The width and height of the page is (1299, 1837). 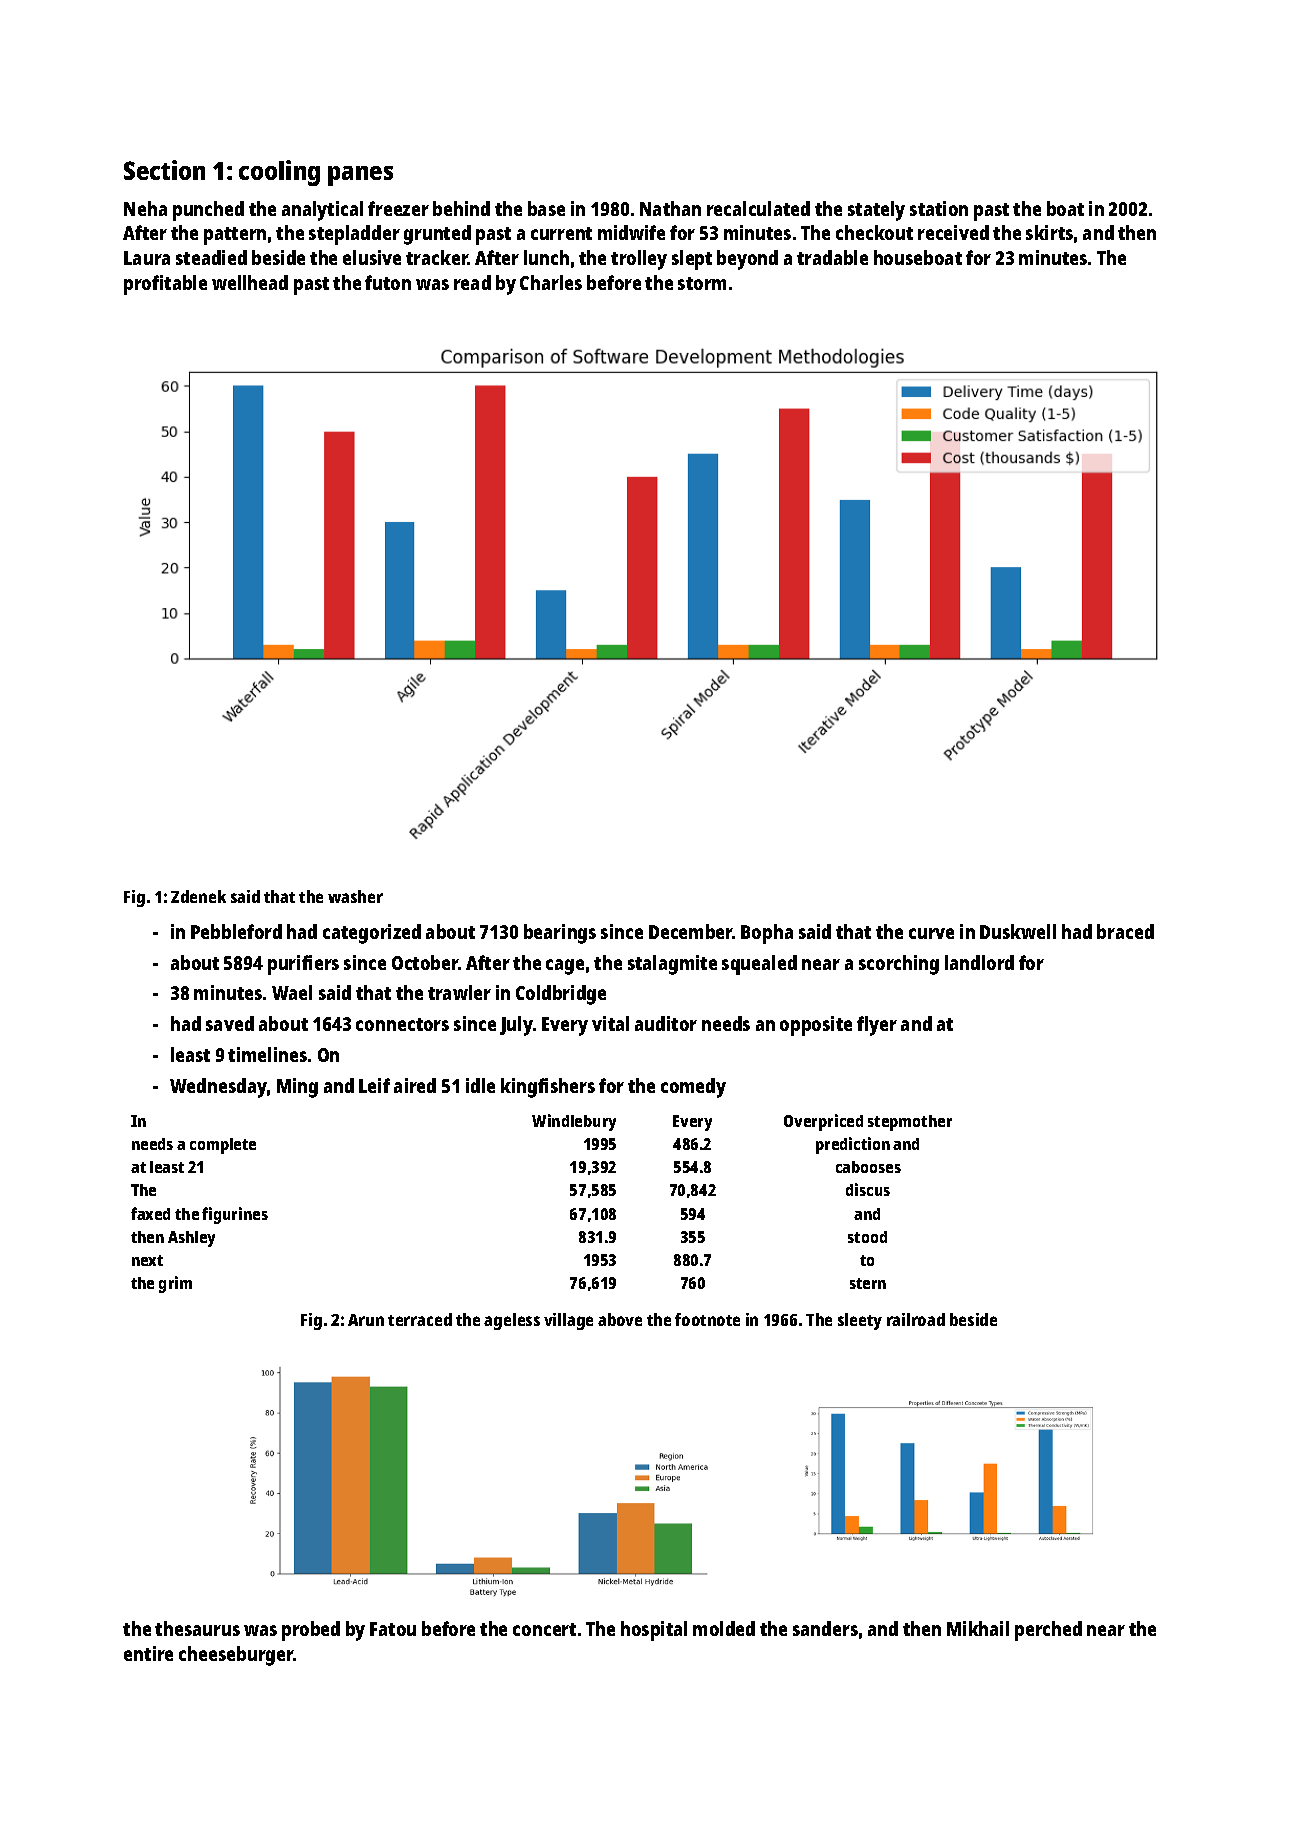 What do you see at coordinates (165, 285) in the page?
I see `profitable` at bounding box center [165, 285].
